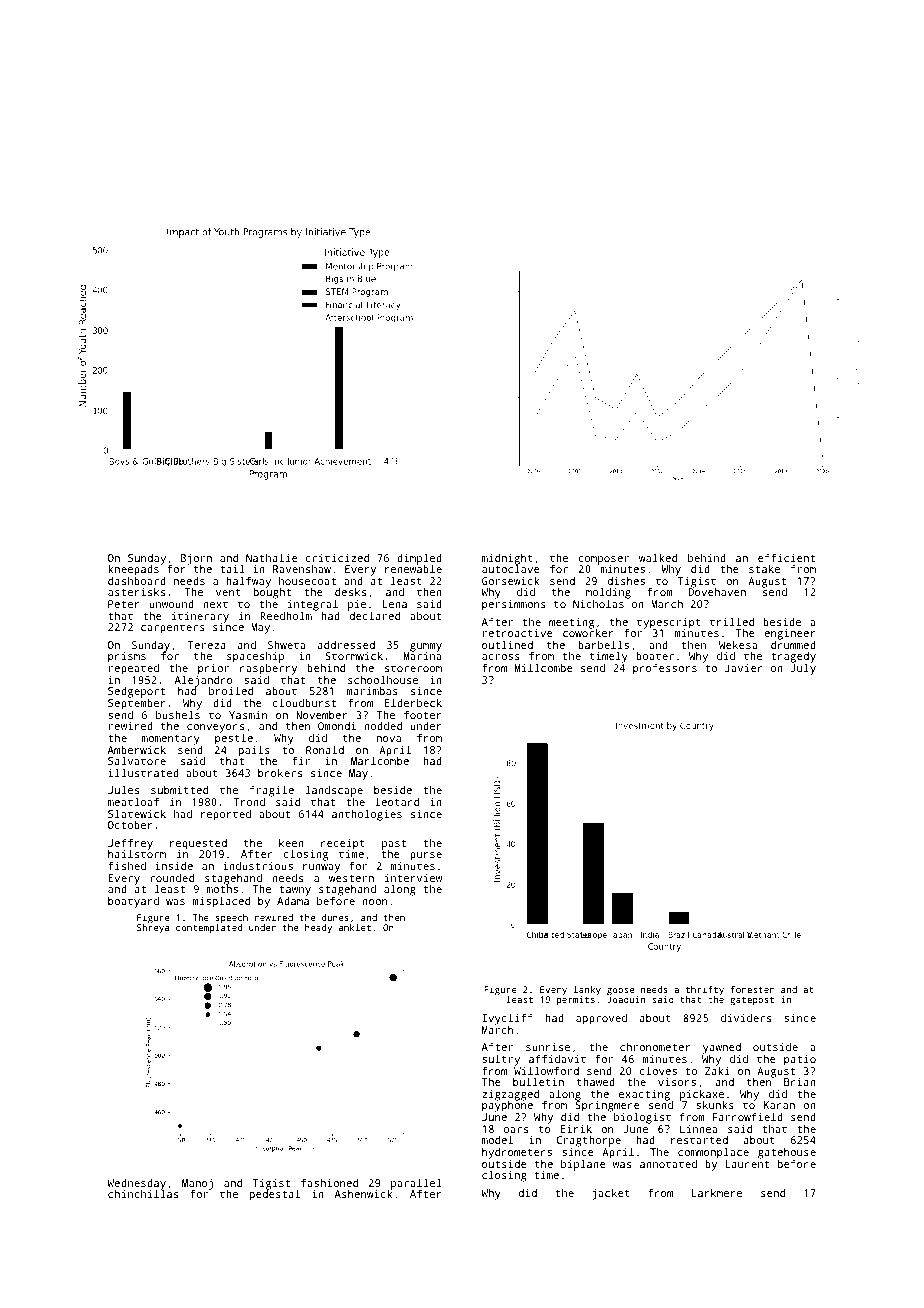 The image size is (924, 1308). Describe the element at coordinates (318, 928) in the screenshot. I see `heady` at that location.
